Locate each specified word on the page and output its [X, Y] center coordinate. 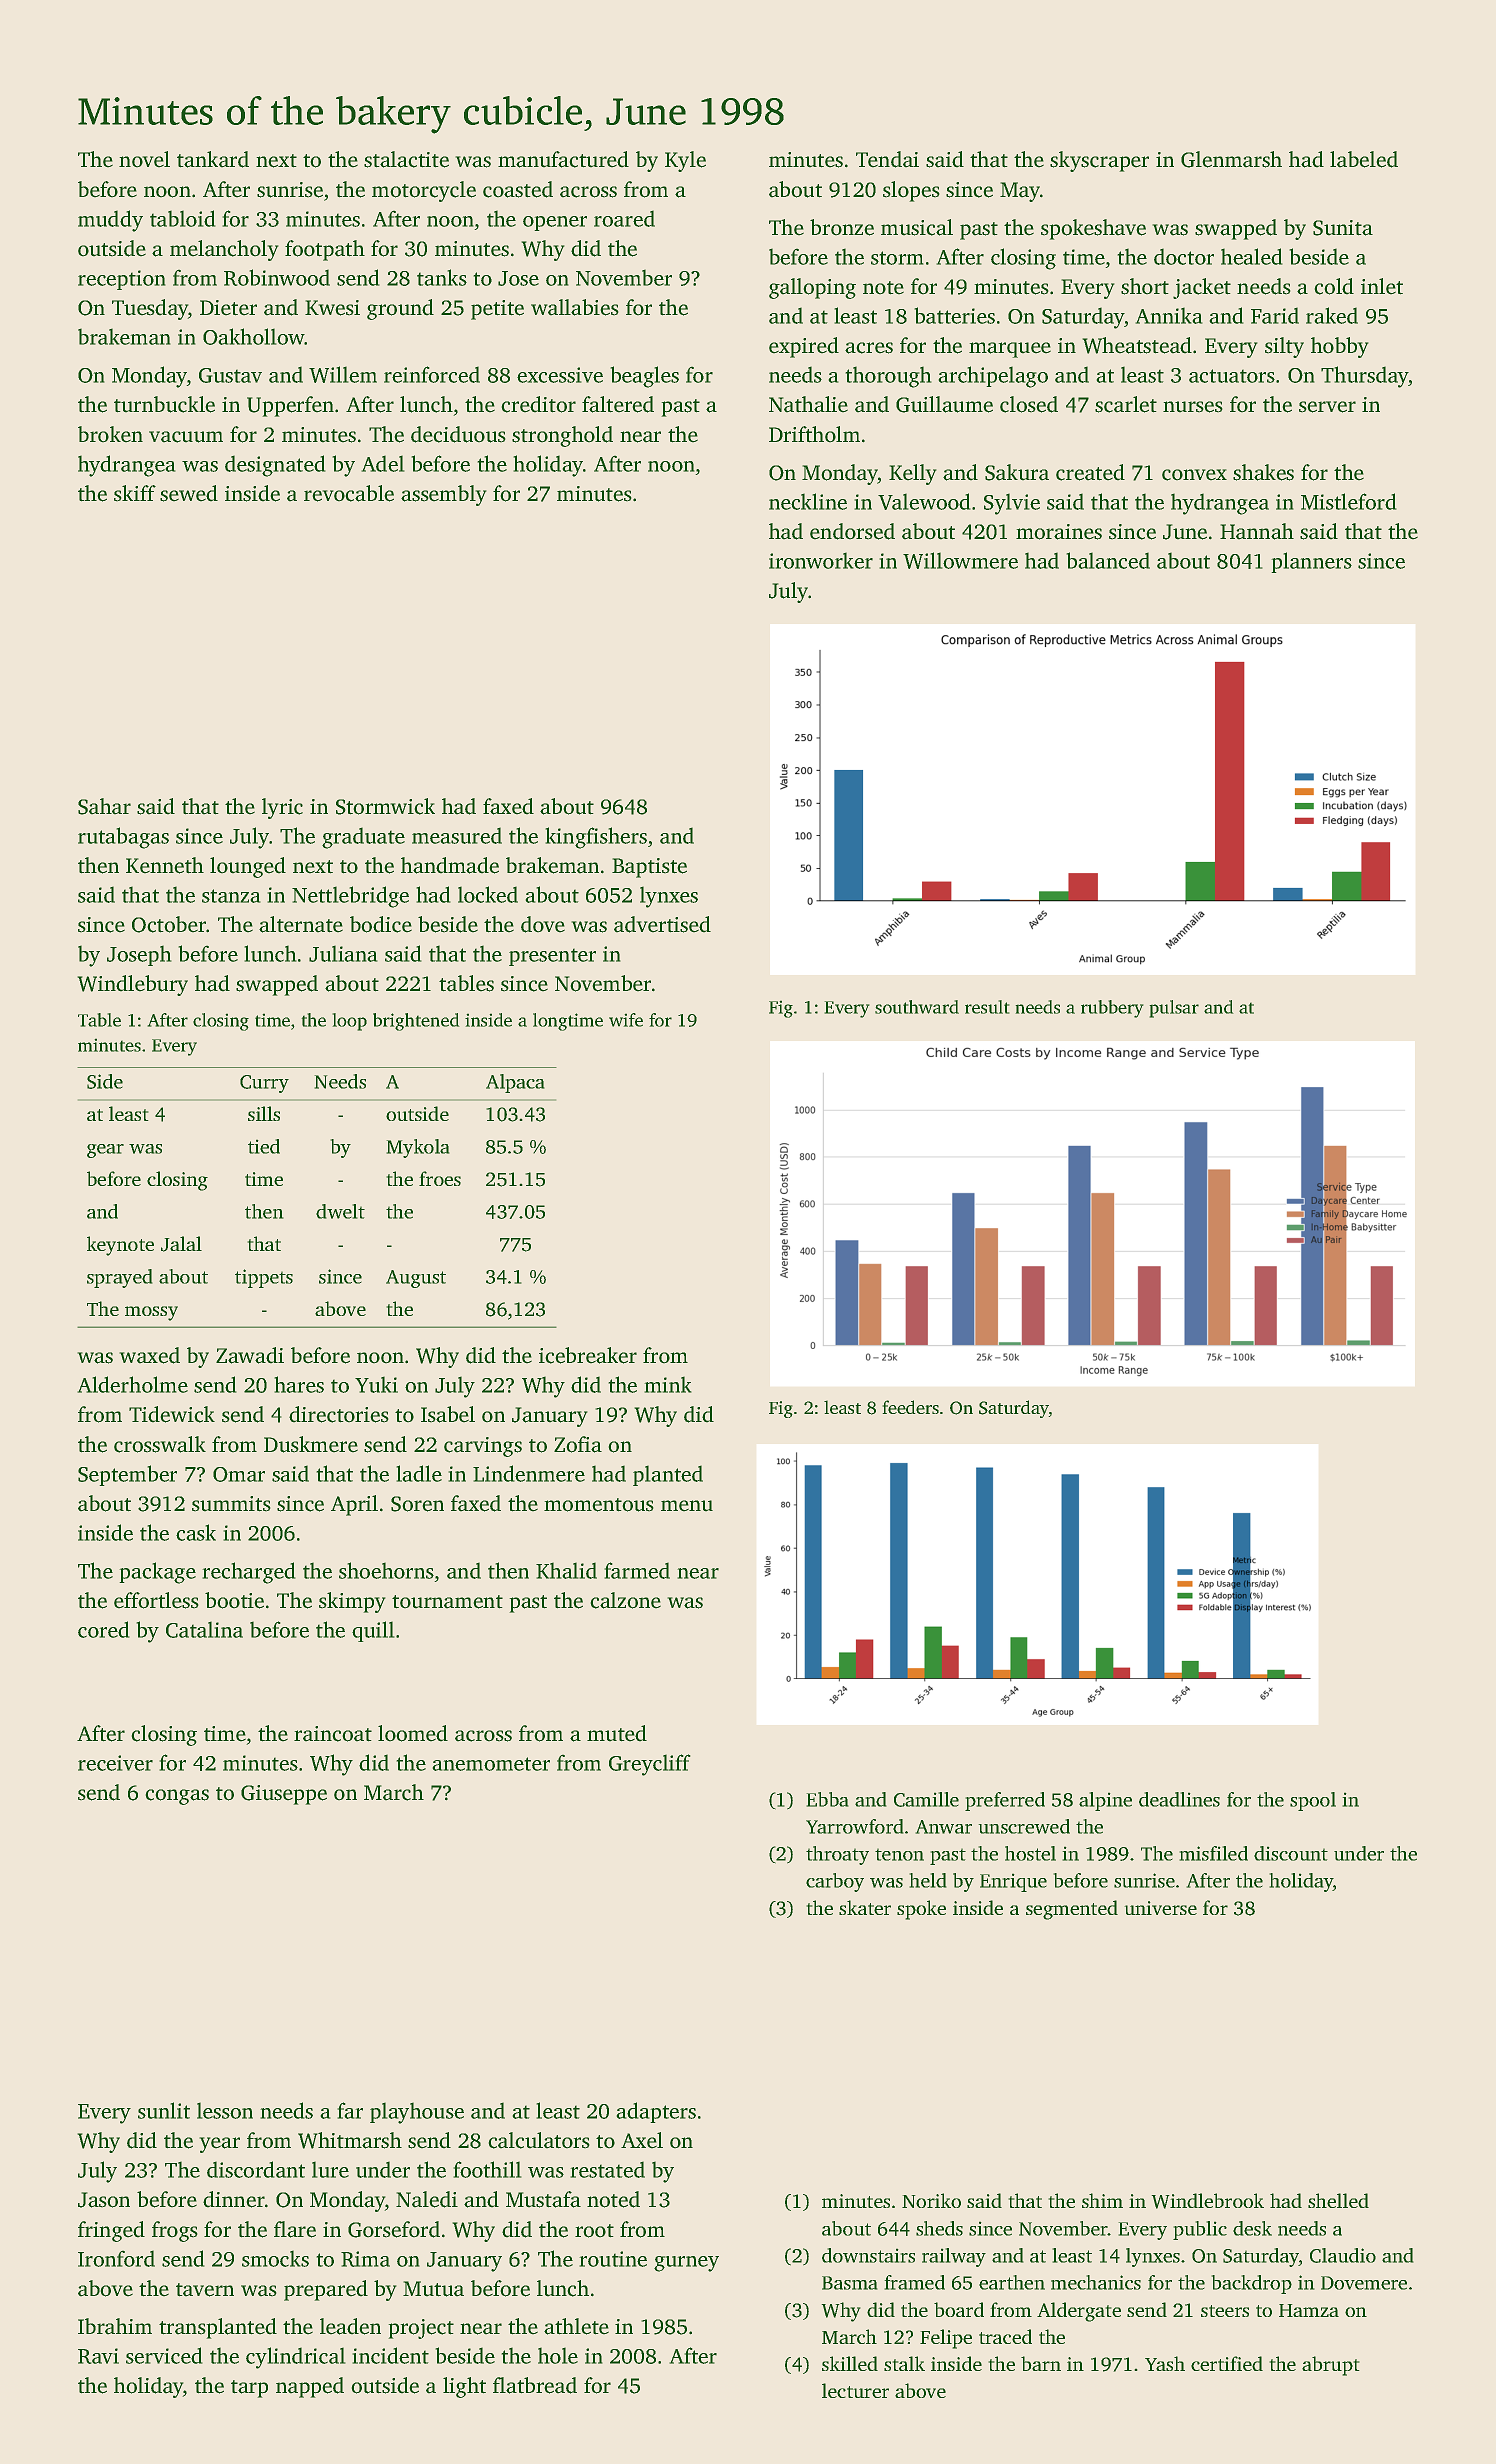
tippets [264, 1278]
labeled [1364, 159]
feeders [911, 1407]
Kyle [685, 161]
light [464, 2387]
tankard [213, 159]
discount [1291, 1853]
